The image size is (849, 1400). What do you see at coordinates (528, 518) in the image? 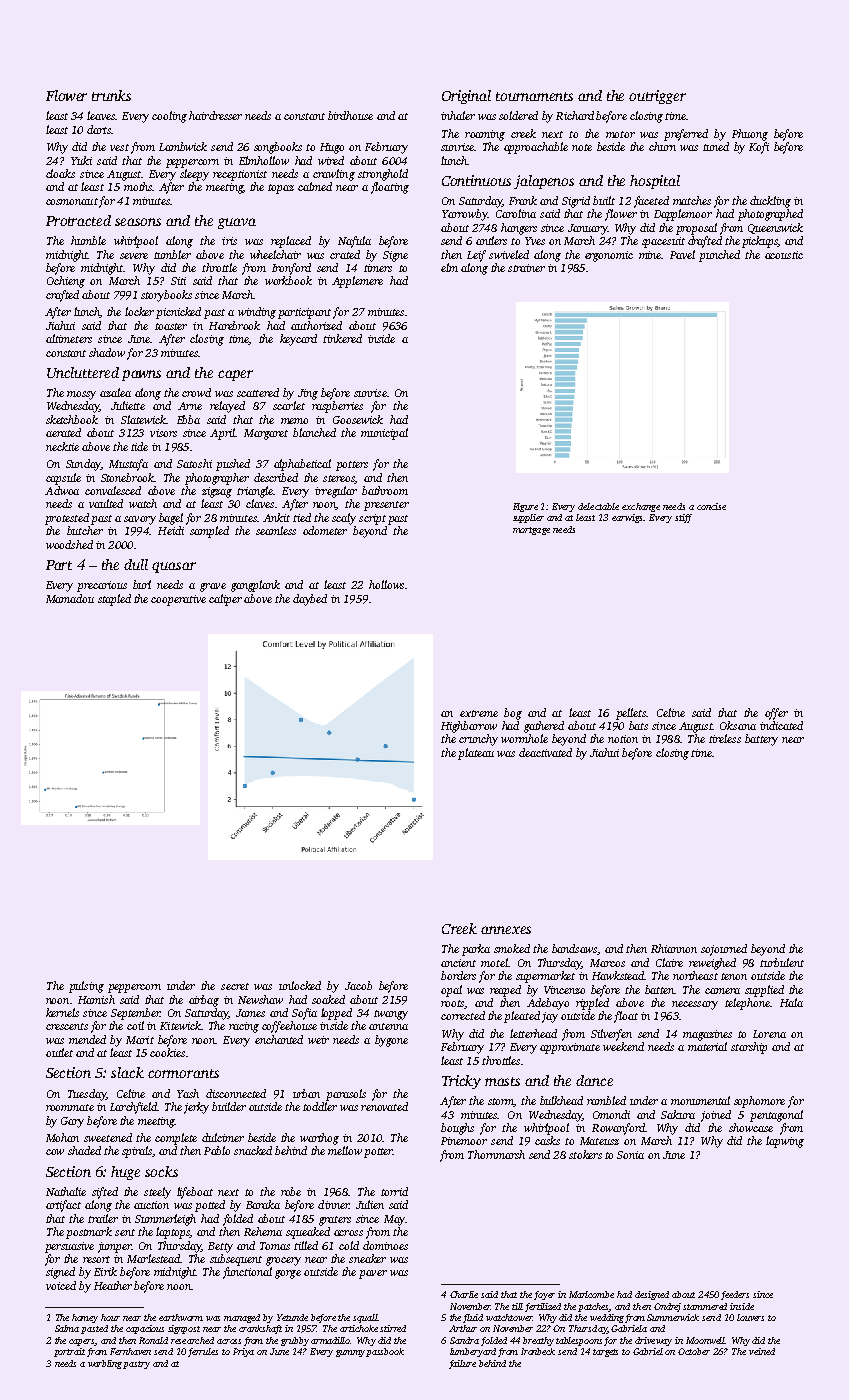
I see `supplier` at bounding box center [528, 518].
